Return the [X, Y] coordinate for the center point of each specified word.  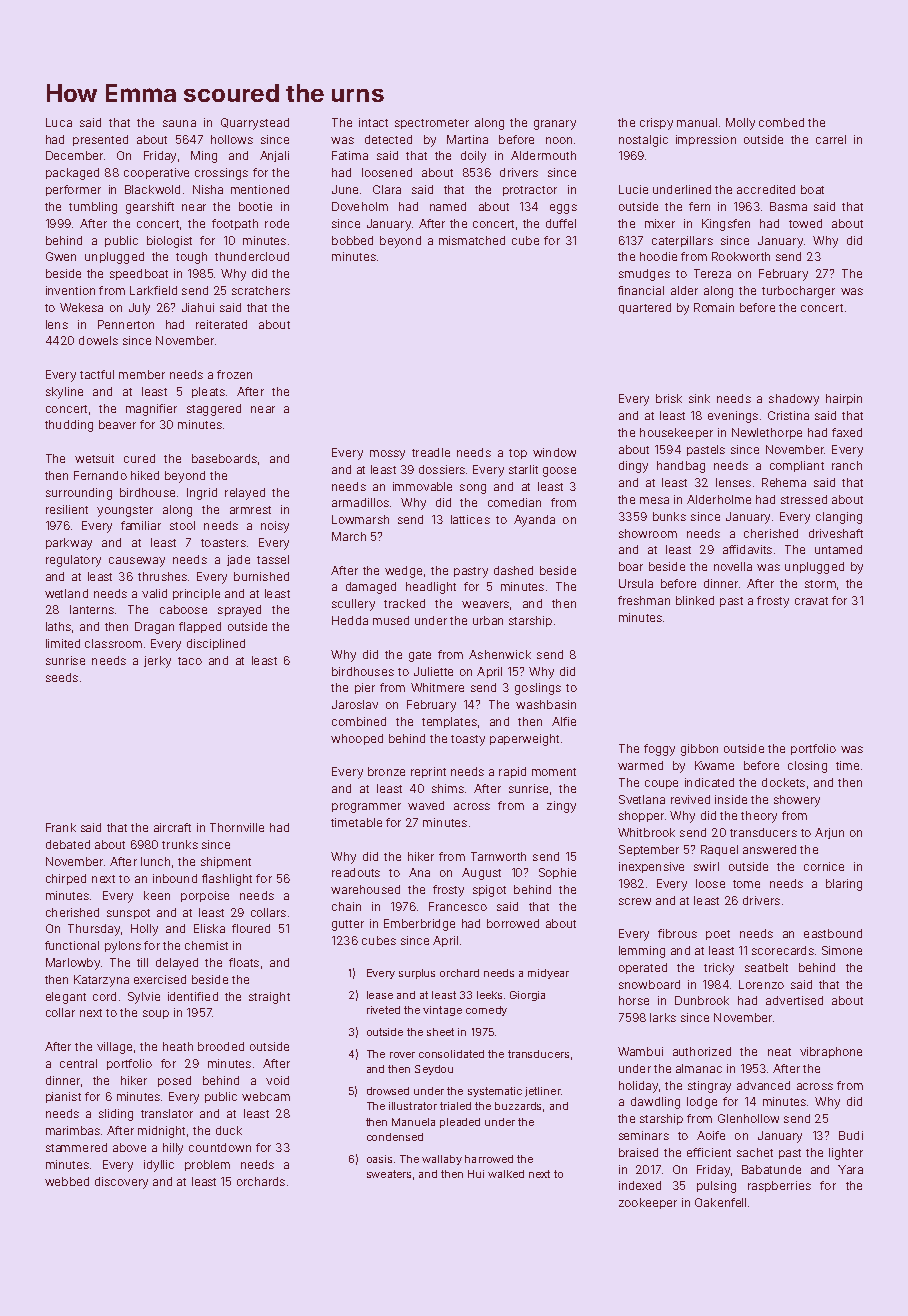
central [78, 1063]
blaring [844, 885]
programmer [366, 808]
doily [473, 157]
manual [697, 122]
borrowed [513, 923]
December [74, 155]
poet [718, 935]
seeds [62, 677]
